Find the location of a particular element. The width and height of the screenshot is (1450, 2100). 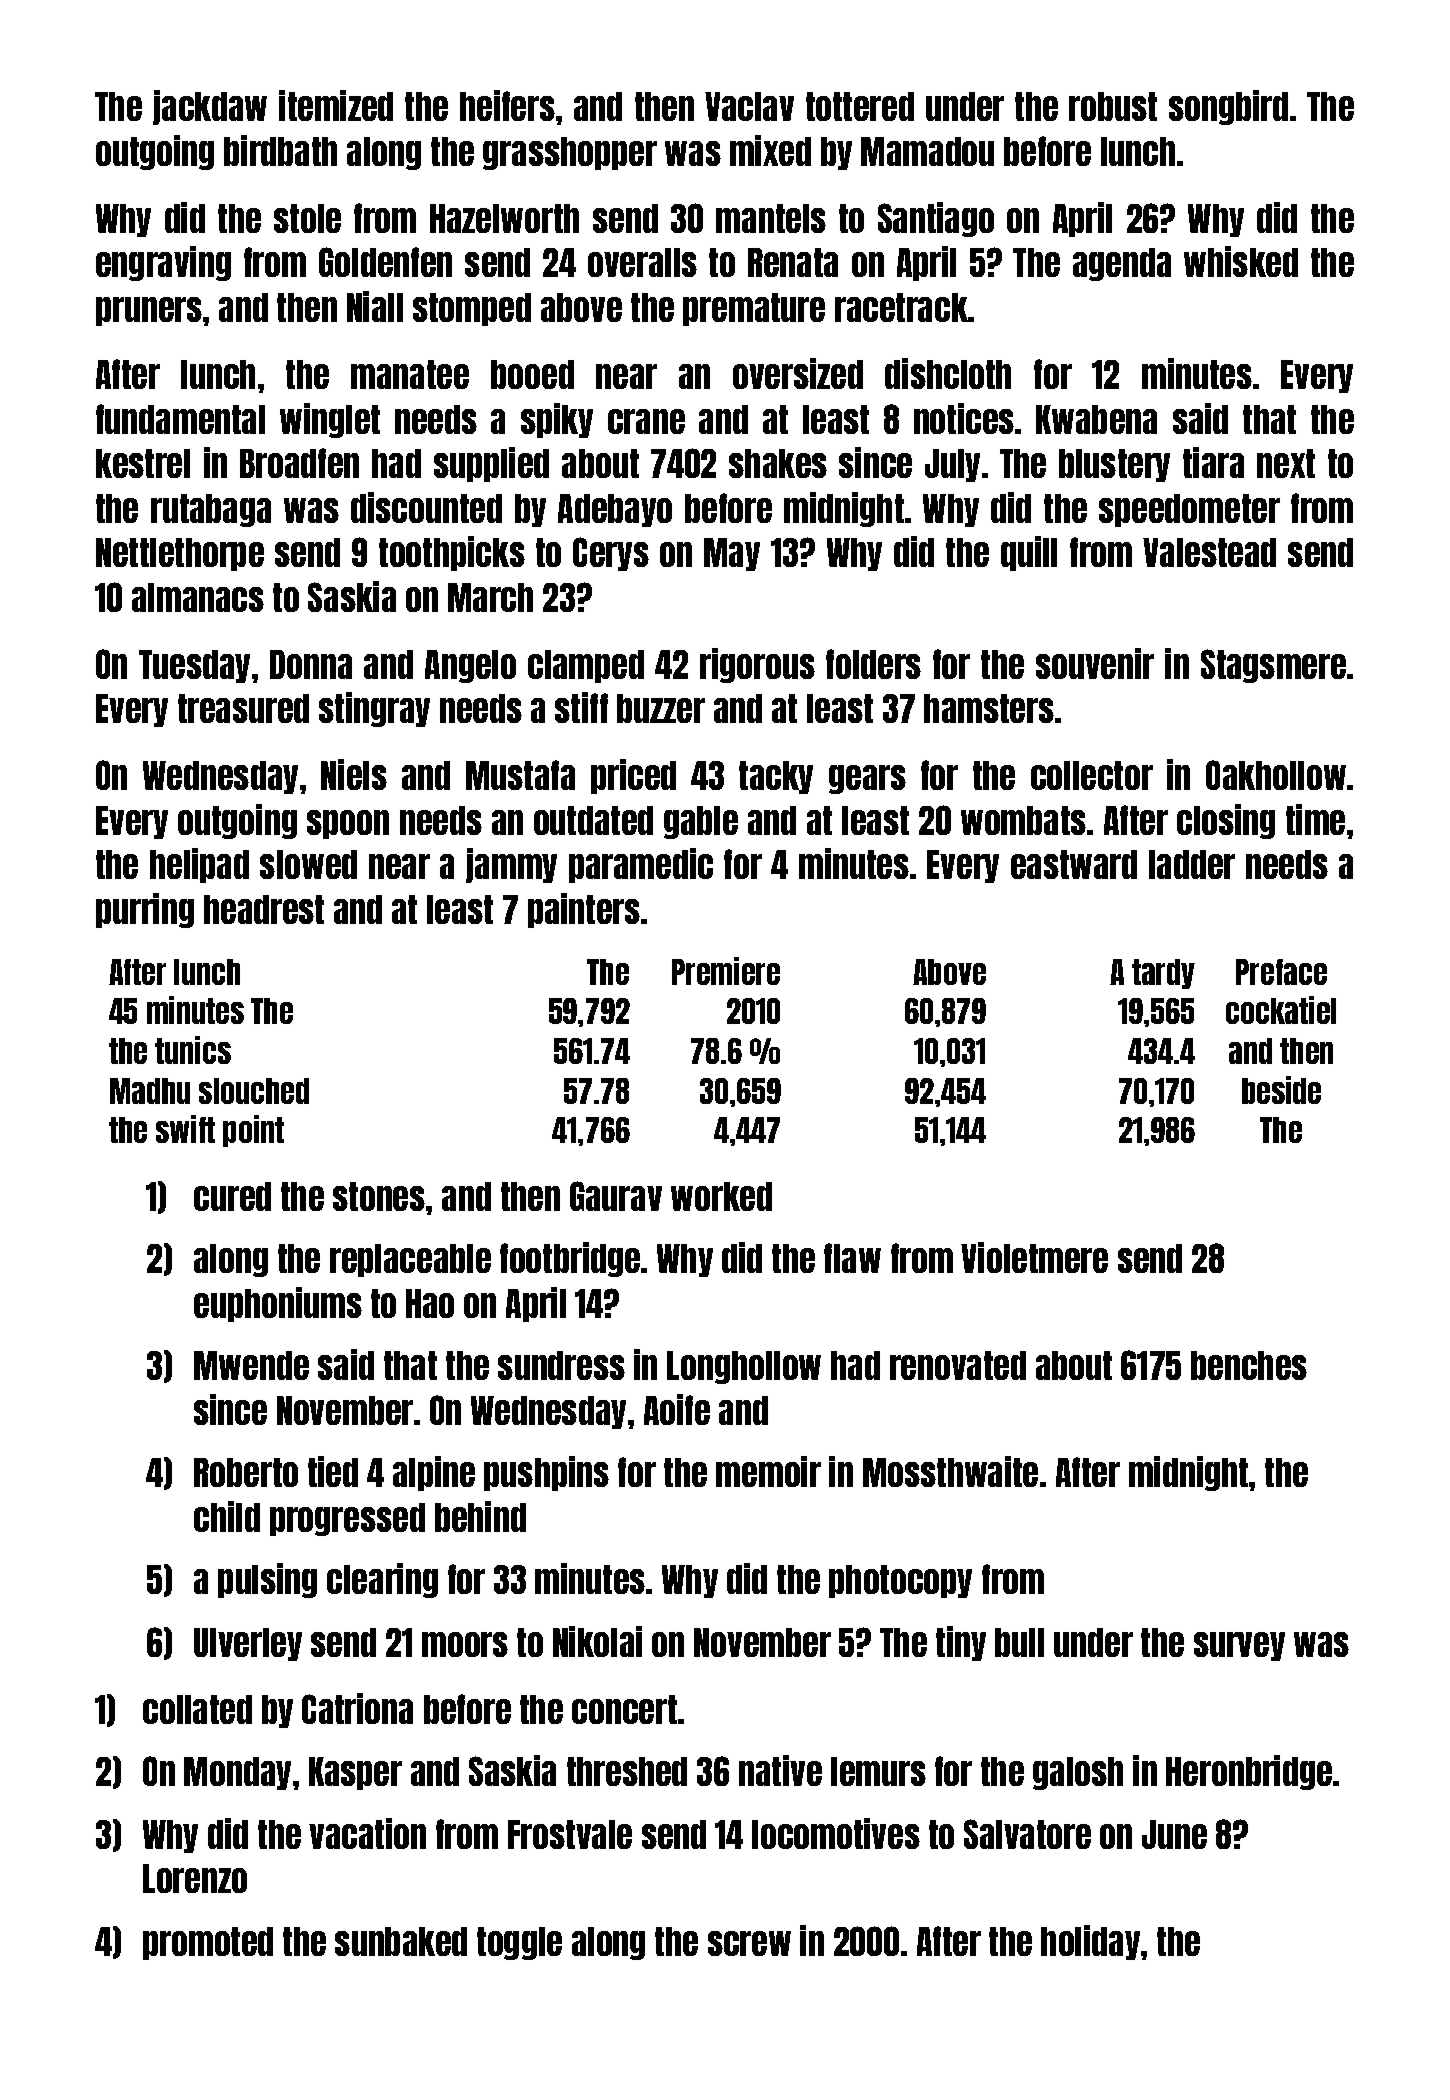

holiday is located at coordinates (1090, 1942).
